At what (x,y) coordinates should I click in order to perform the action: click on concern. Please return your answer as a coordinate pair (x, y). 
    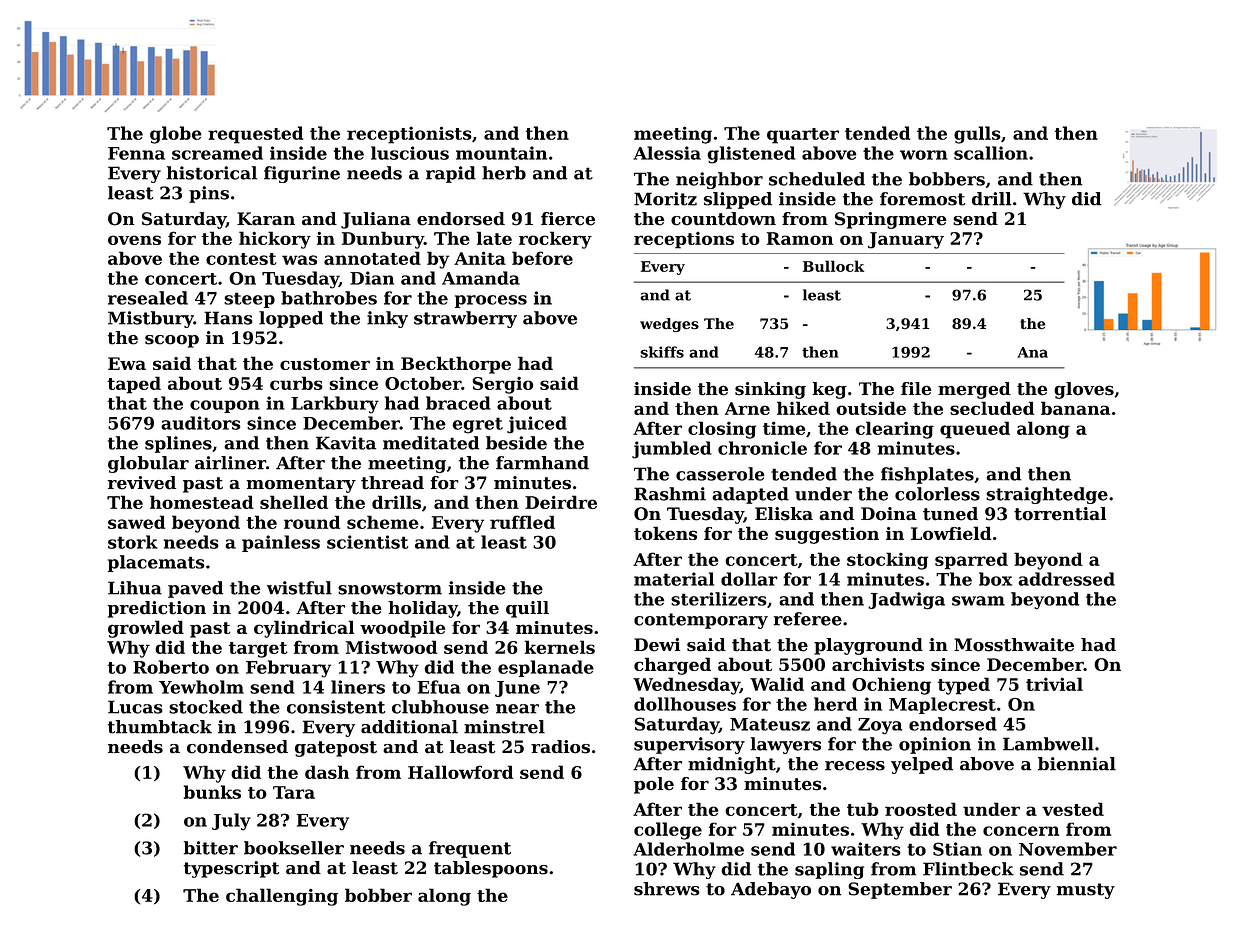
    Looking at the image, I should click on (1021, 831).
